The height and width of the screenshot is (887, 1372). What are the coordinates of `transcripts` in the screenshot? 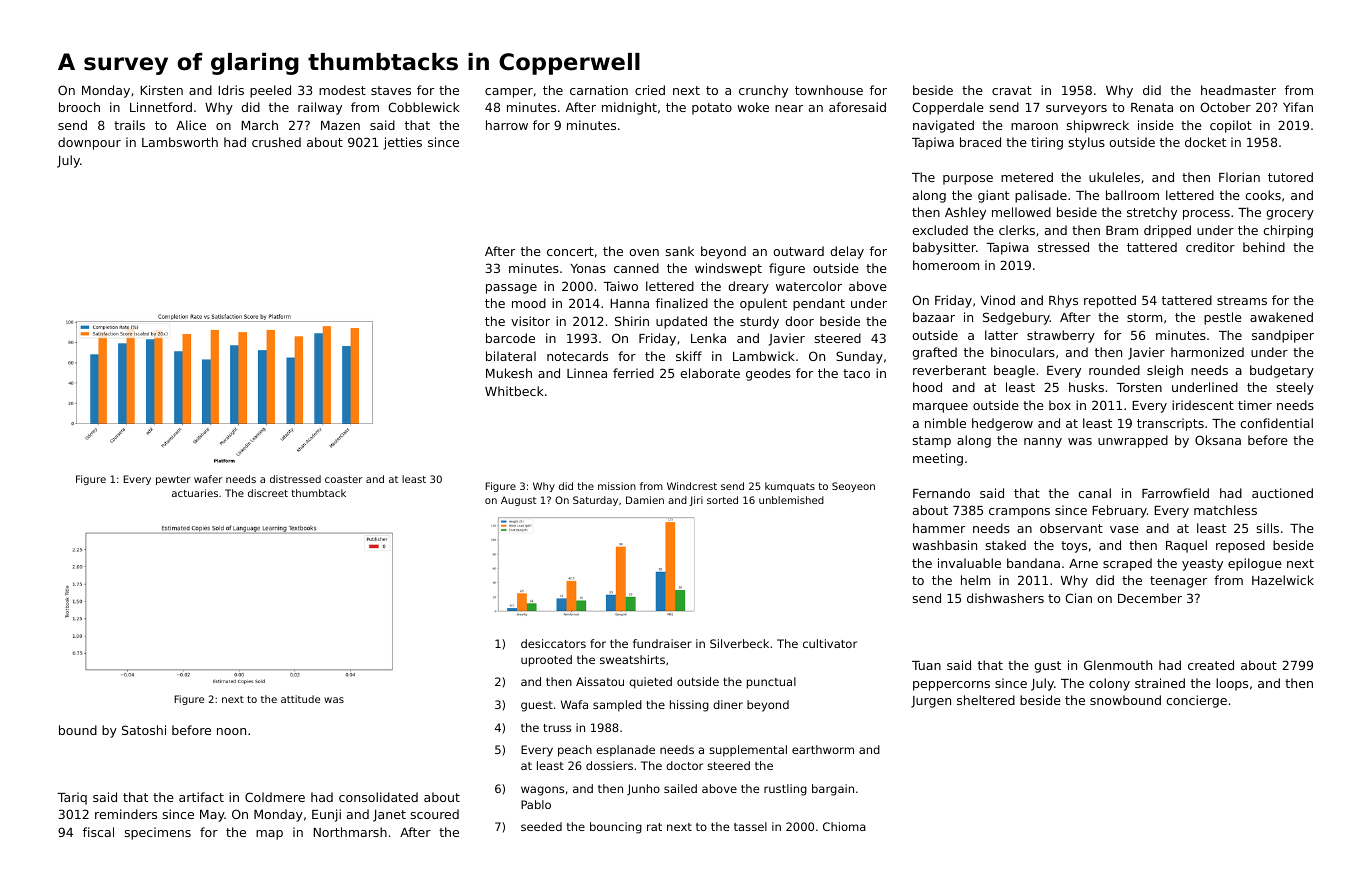 It's located at (1170, 424).
